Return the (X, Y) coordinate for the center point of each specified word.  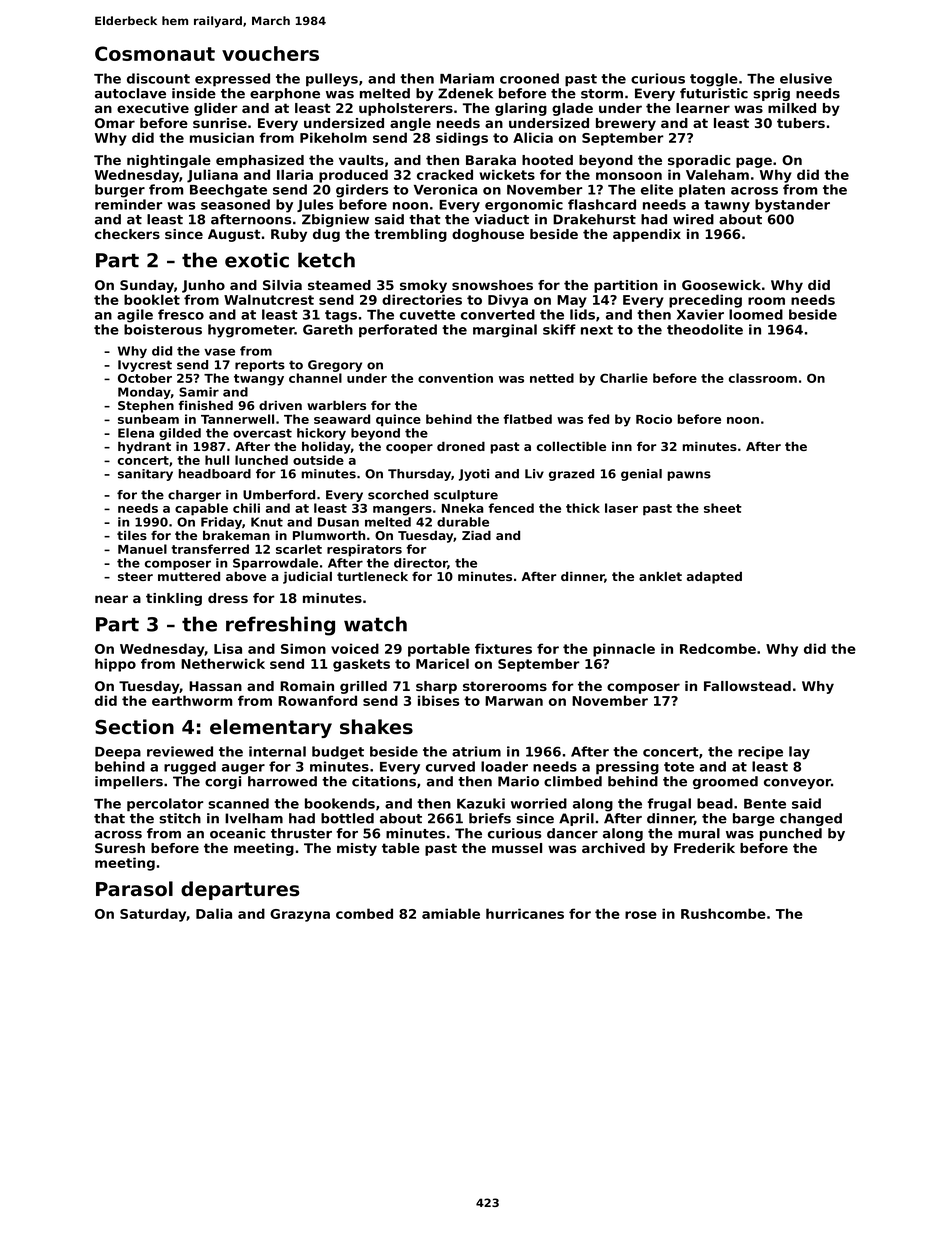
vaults (361, 160)
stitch (180, 818)
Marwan (514, 701)
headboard (215, 474)
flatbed (528, 419)
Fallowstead (747, 686)
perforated (398, 331)
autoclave (130, 93)
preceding (705, 301)
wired (693, 219)
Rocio (654, 419)
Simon (303, 648)
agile (135, 316)
